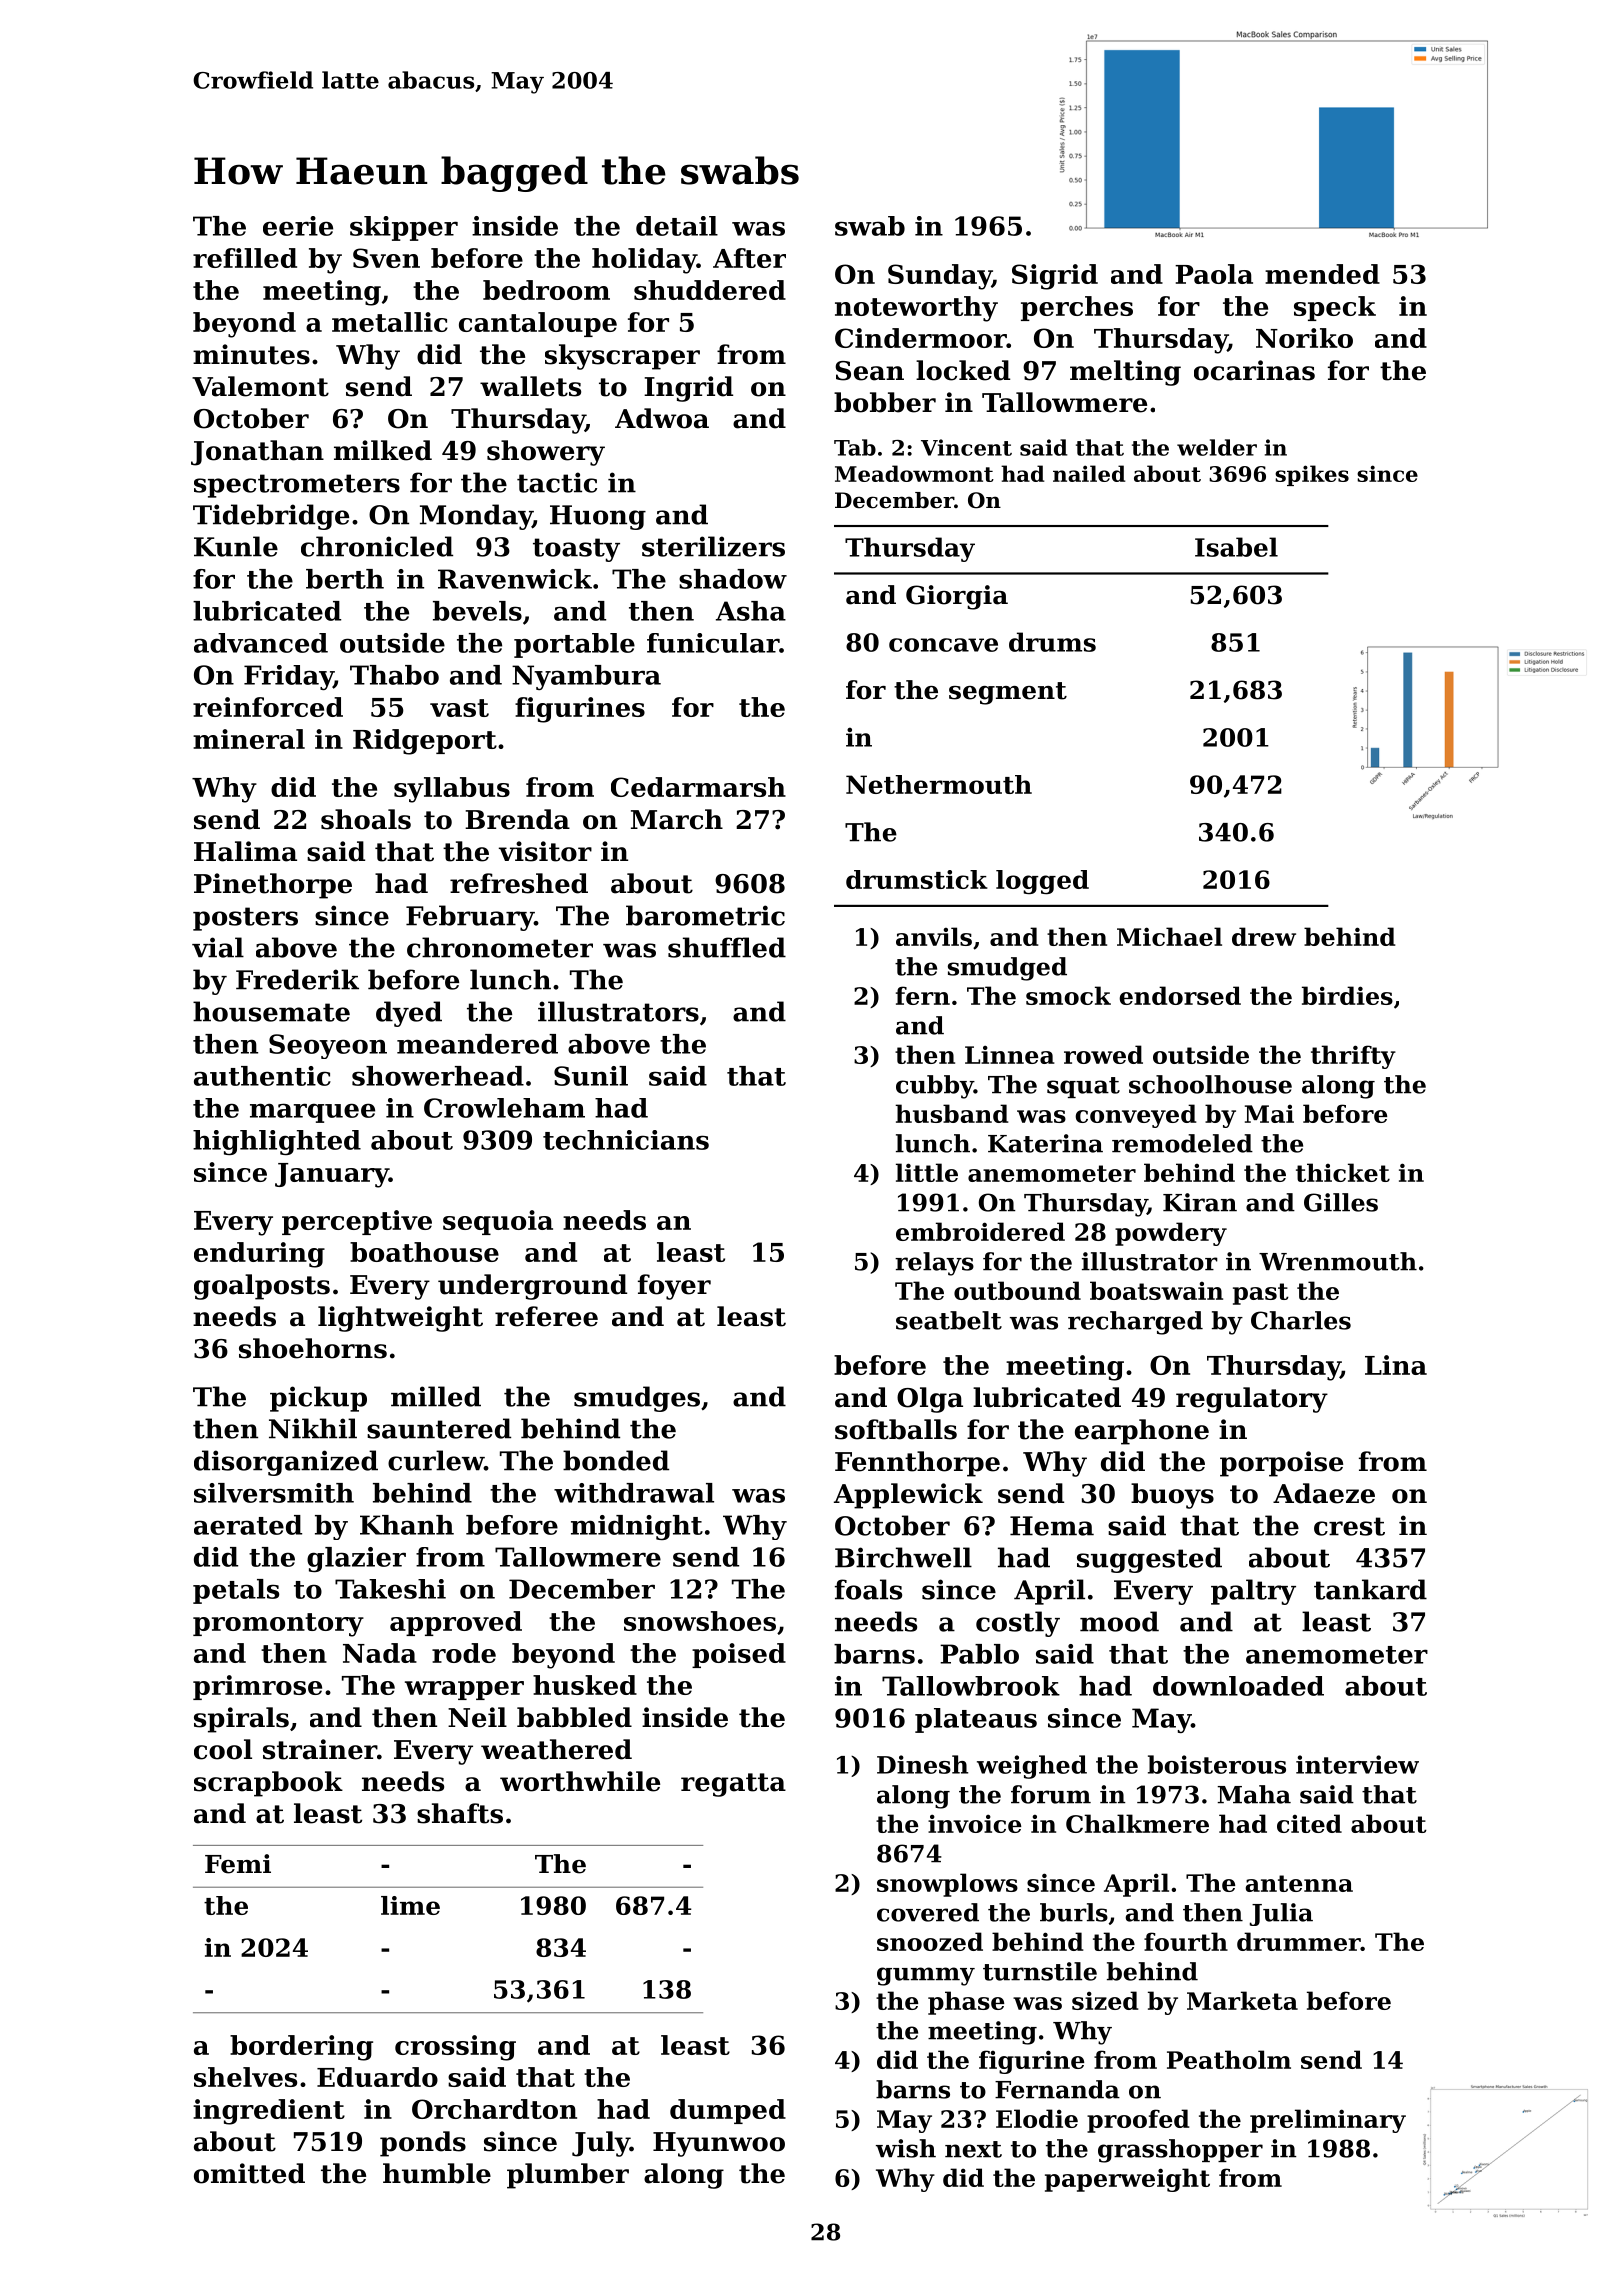 The image size is (1620, 2292). I want to click on ocarinas, so click(1254, 370).
